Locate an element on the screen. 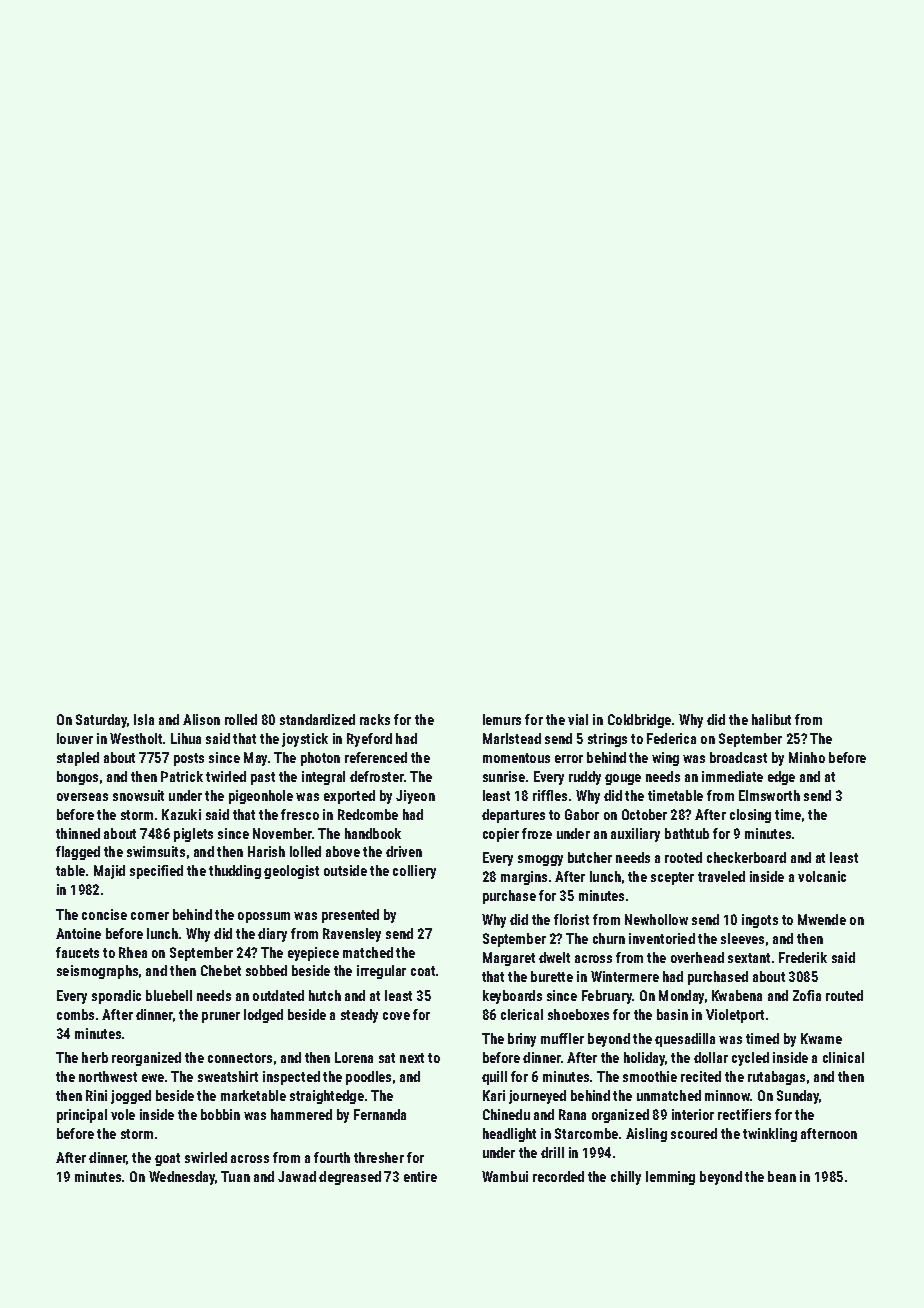 The image size is (924, 1308). louver is located at coordinates (75, 738).
